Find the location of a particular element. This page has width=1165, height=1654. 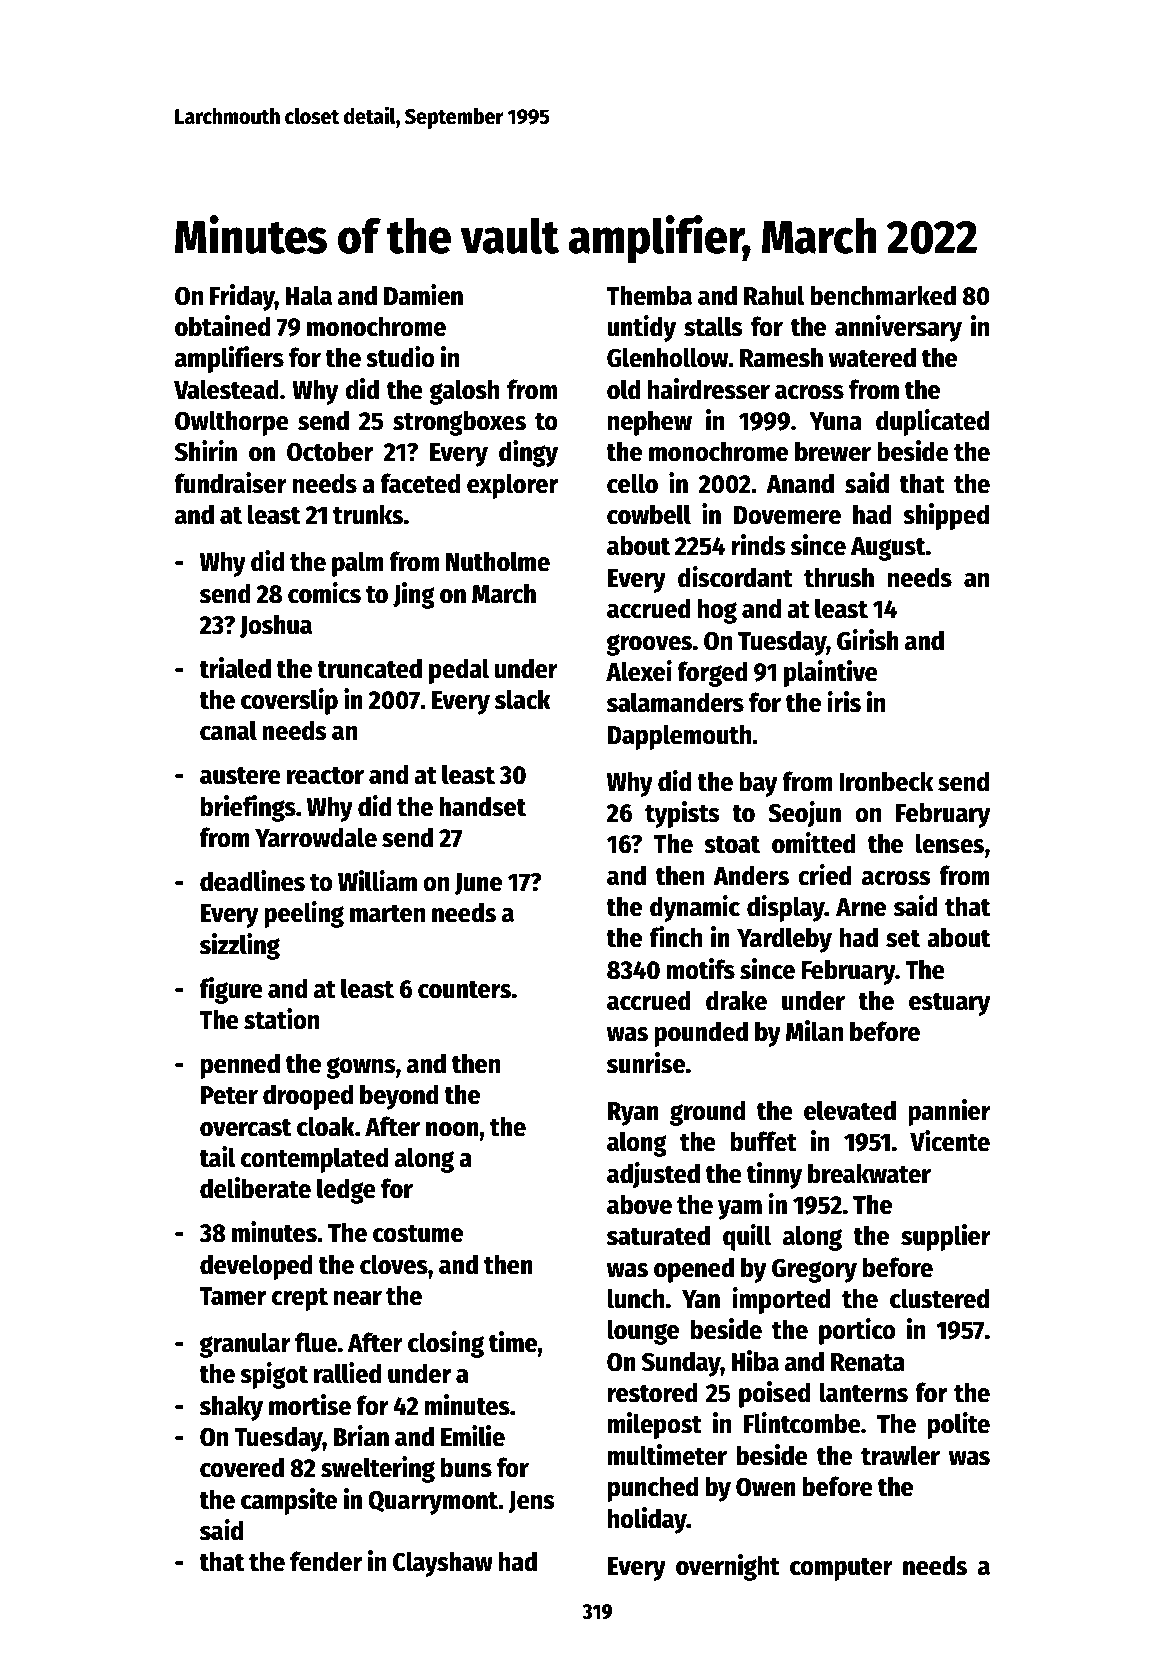

sunrise is located at coordinates (646, 1063).
